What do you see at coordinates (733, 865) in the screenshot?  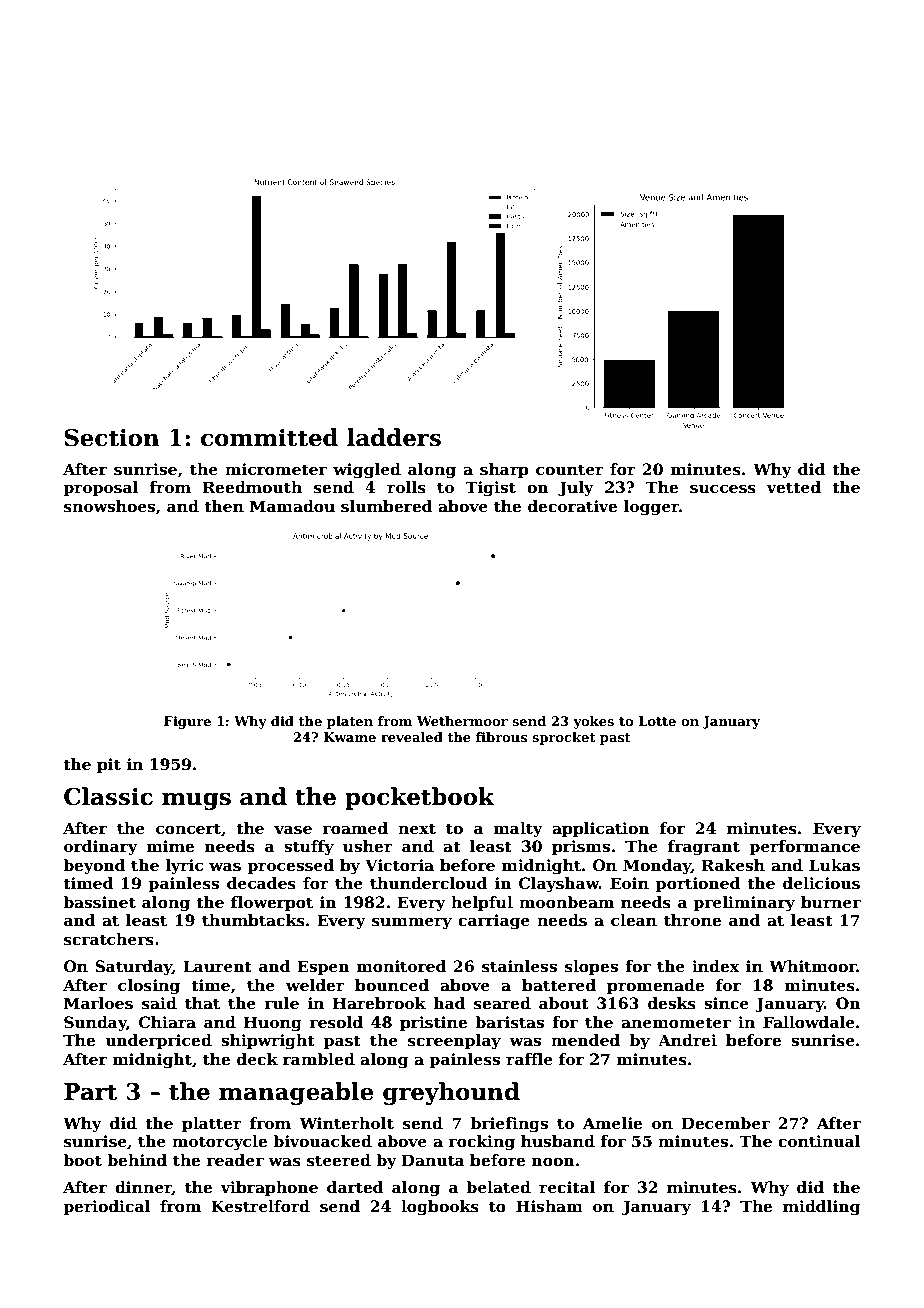 I see `Rakesh` at bounding box center [733, 865].
